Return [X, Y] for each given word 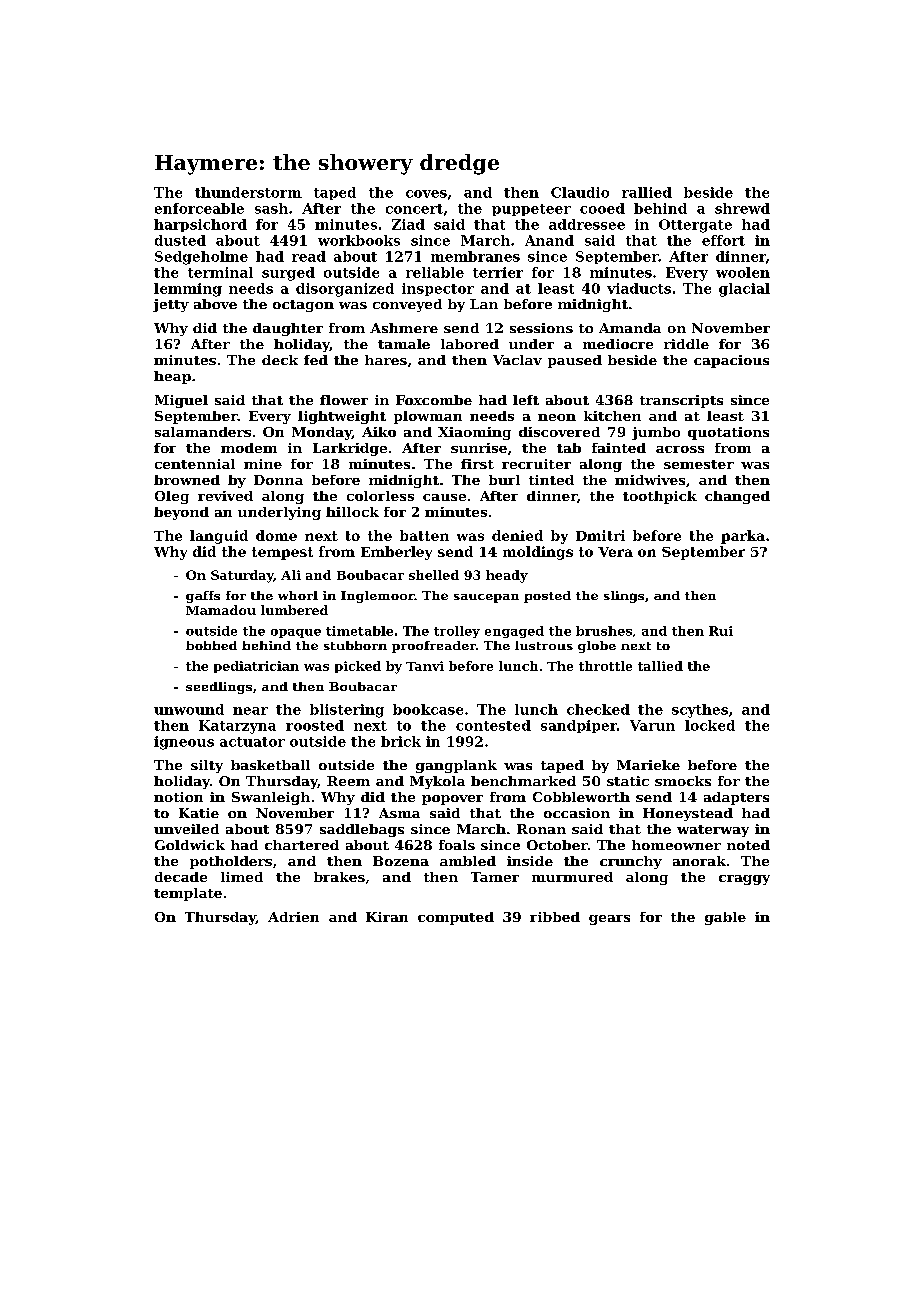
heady [507, 576]
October [557, 845]
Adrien [293, 917]
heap [172, 377]
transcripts [681, 401]
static [628, 781]
